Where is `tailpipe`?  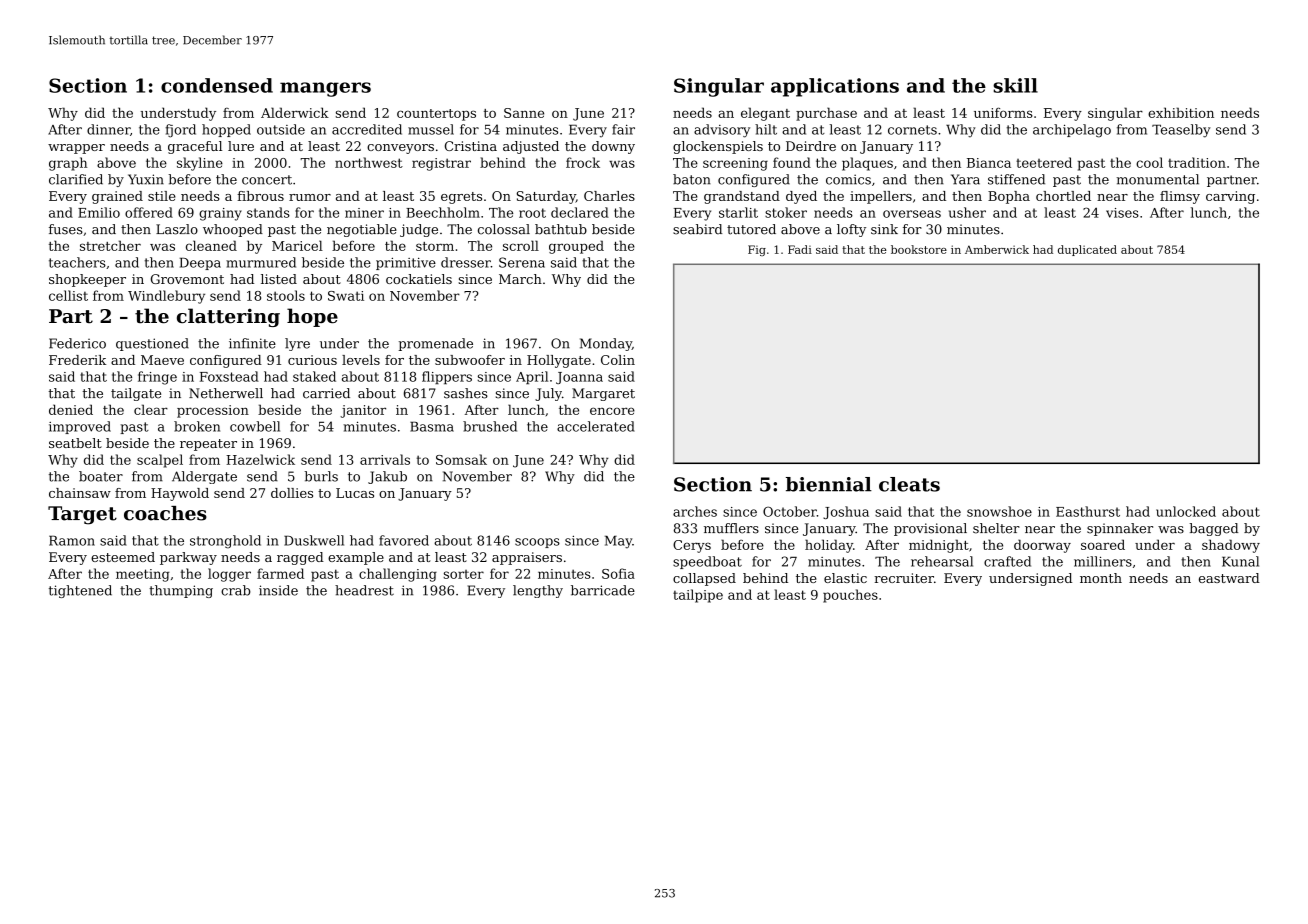 tailpipe is located at coordinates (698, 596).
